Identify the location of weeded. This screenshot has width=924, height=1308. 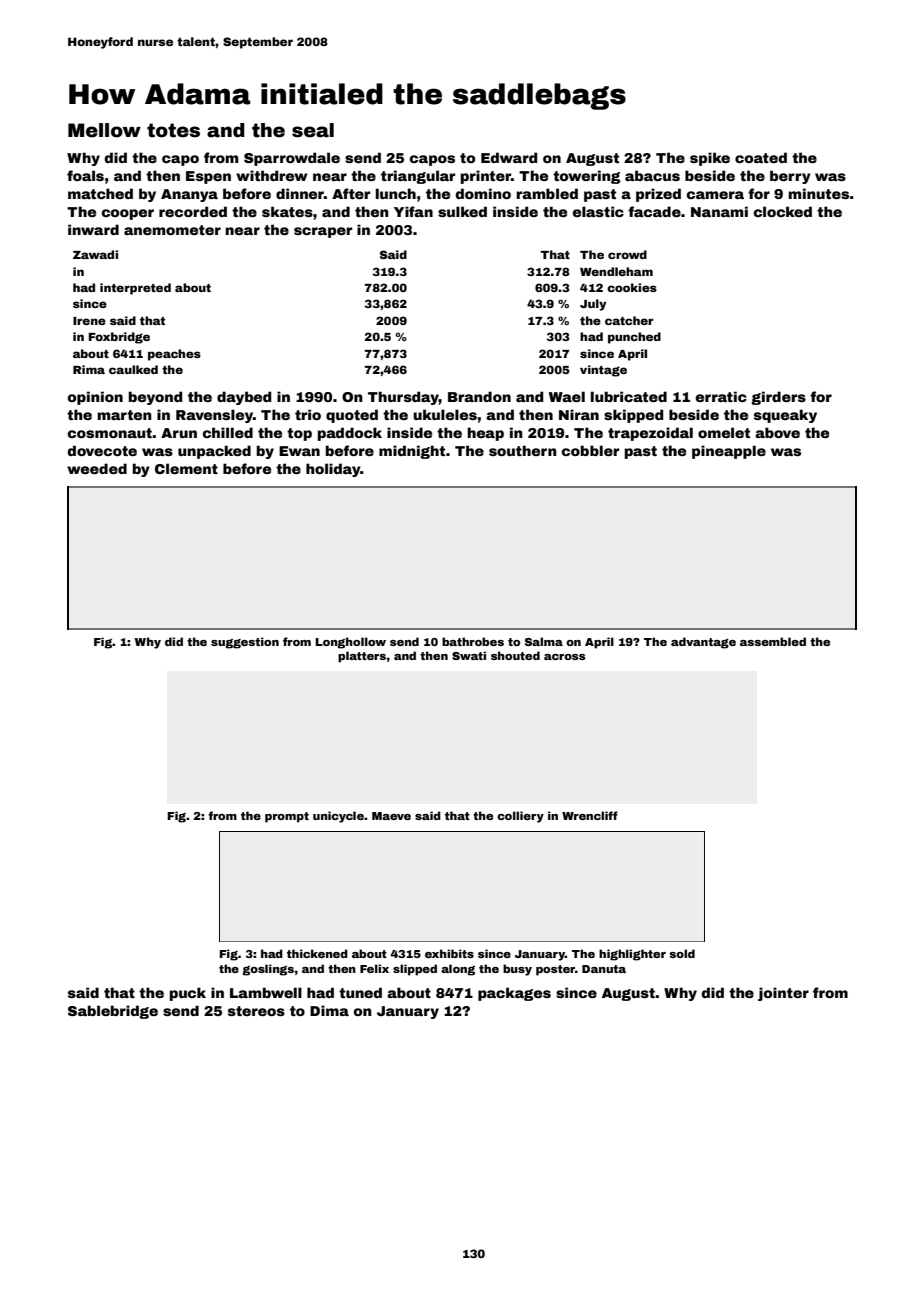
(97, 468).
